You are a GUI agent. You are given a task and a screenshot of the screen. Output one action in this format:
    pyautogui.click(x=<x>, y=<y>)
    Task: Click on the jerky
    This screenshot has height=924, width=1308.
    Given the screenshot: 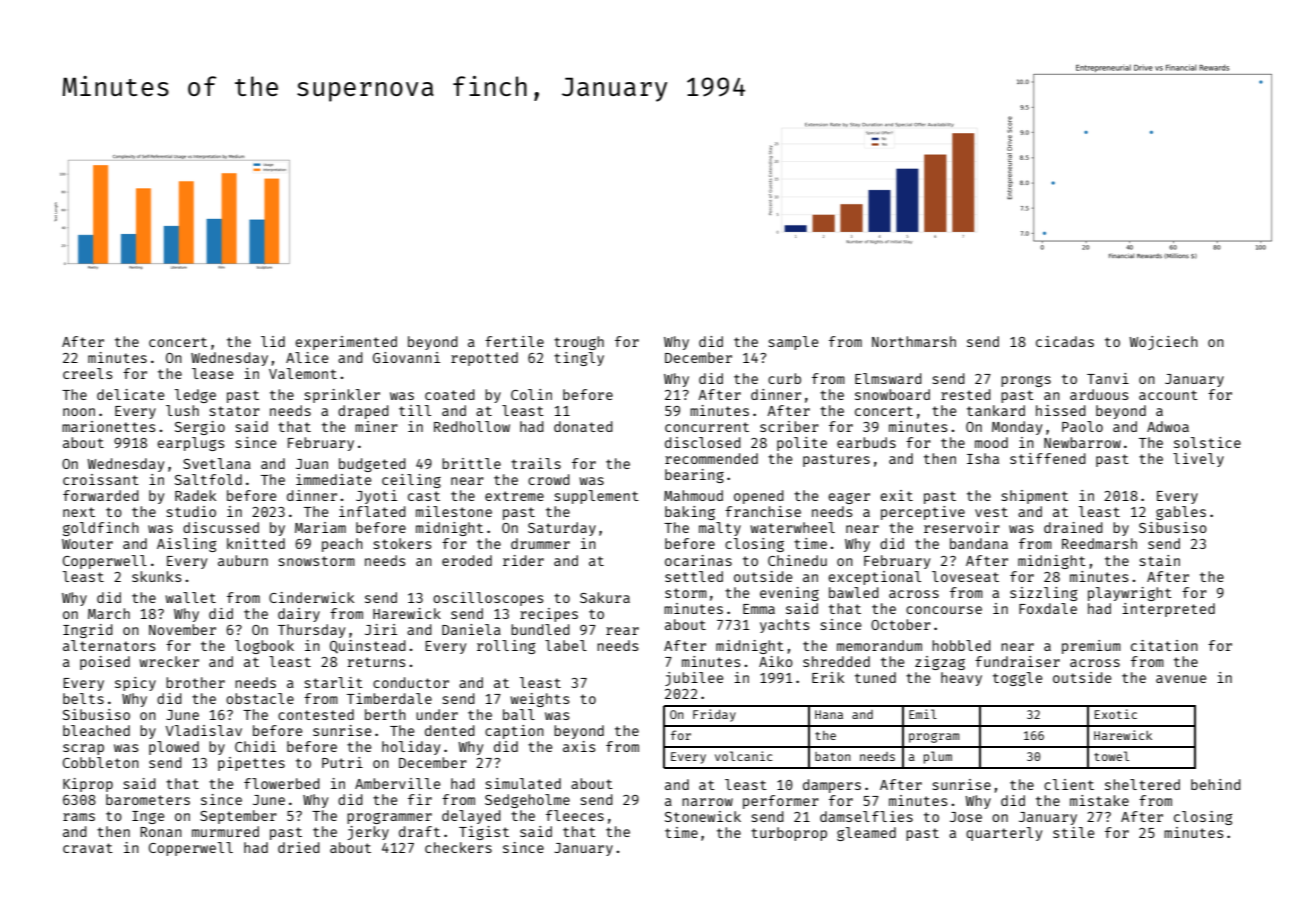 What is the action you would take?
    pyautogui.click(x=368, y=833)
